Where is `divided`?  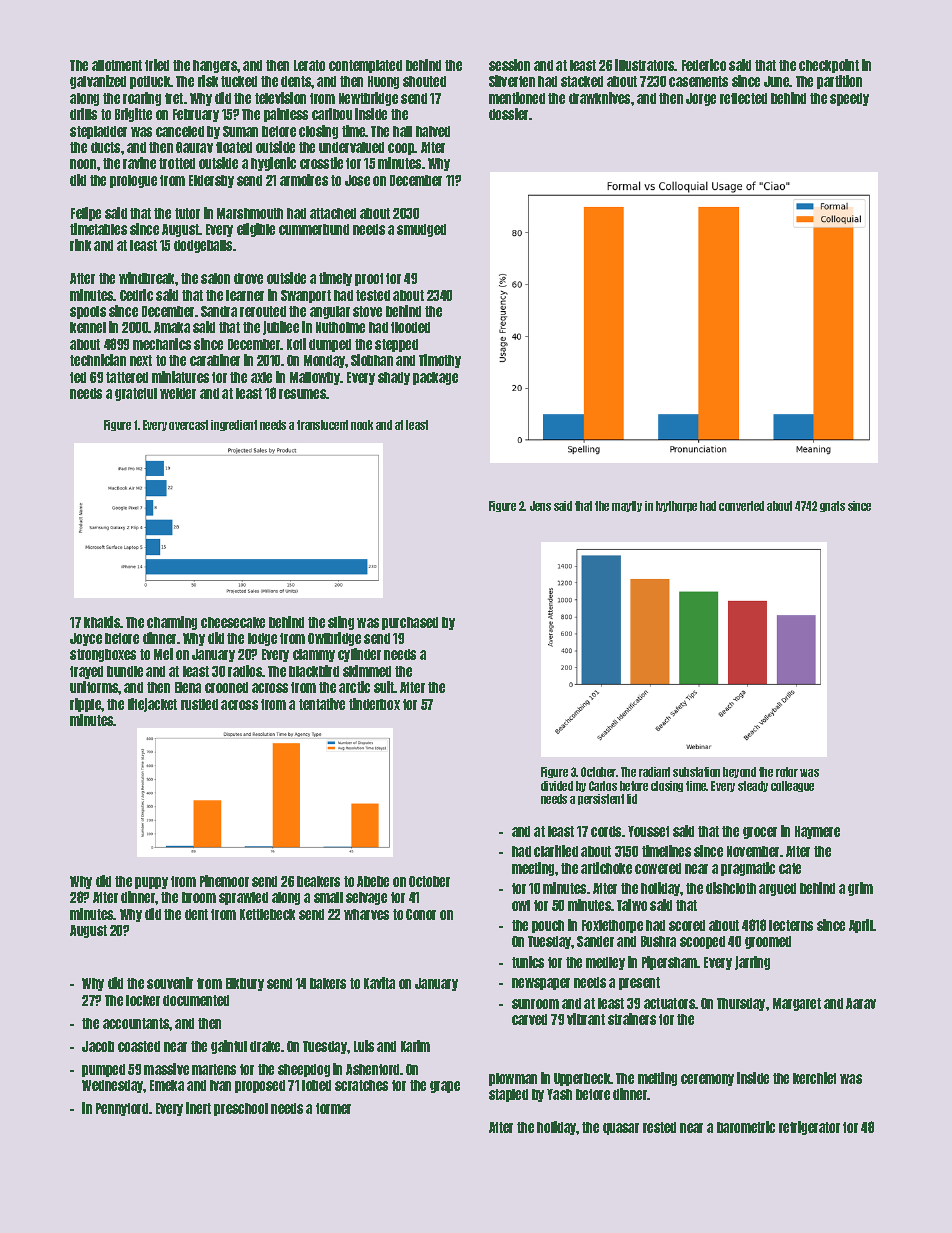
divided is located at coordinates (557, 786).
